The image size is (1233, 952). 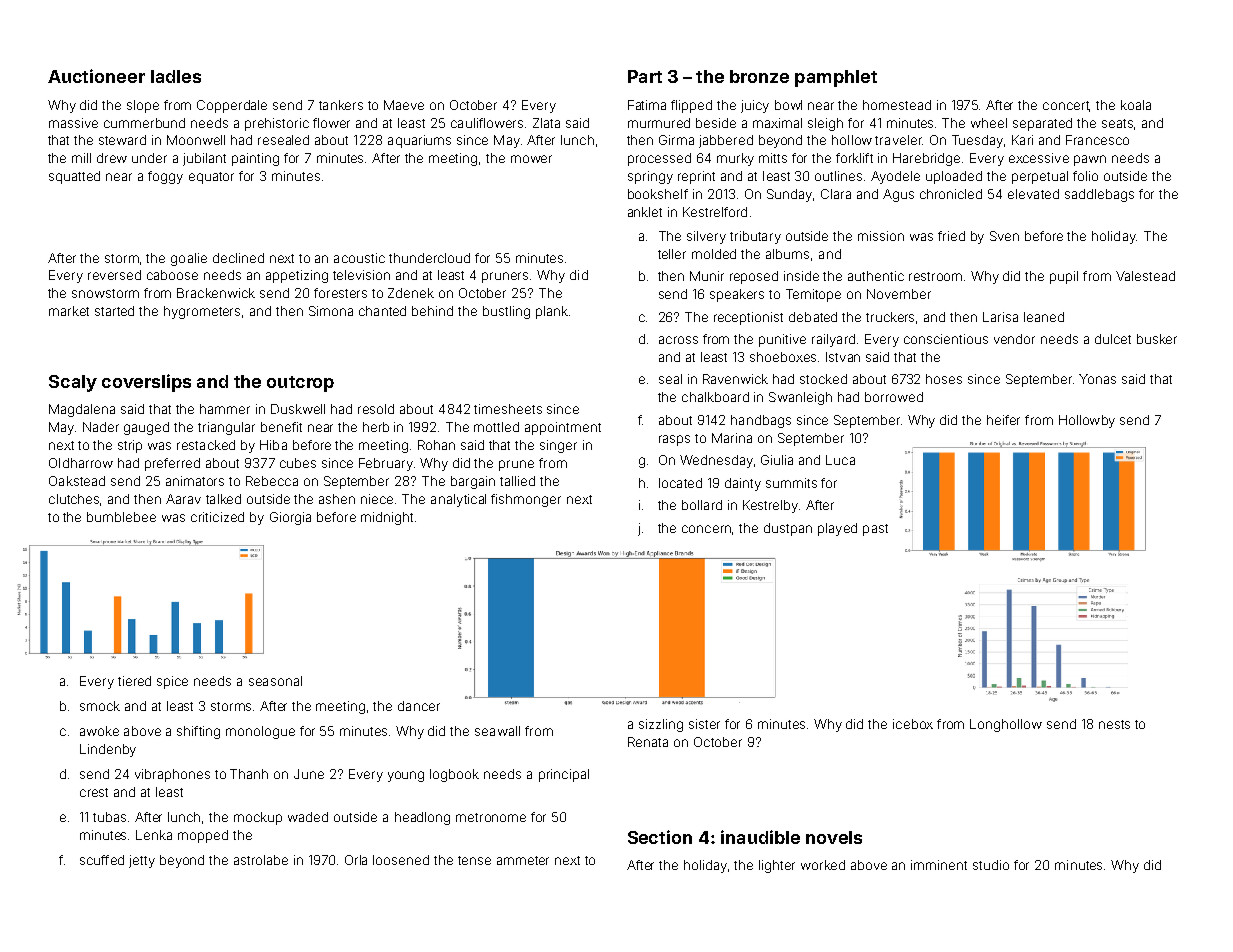 I want to click on sizzling, so click(x=661, y=725).
